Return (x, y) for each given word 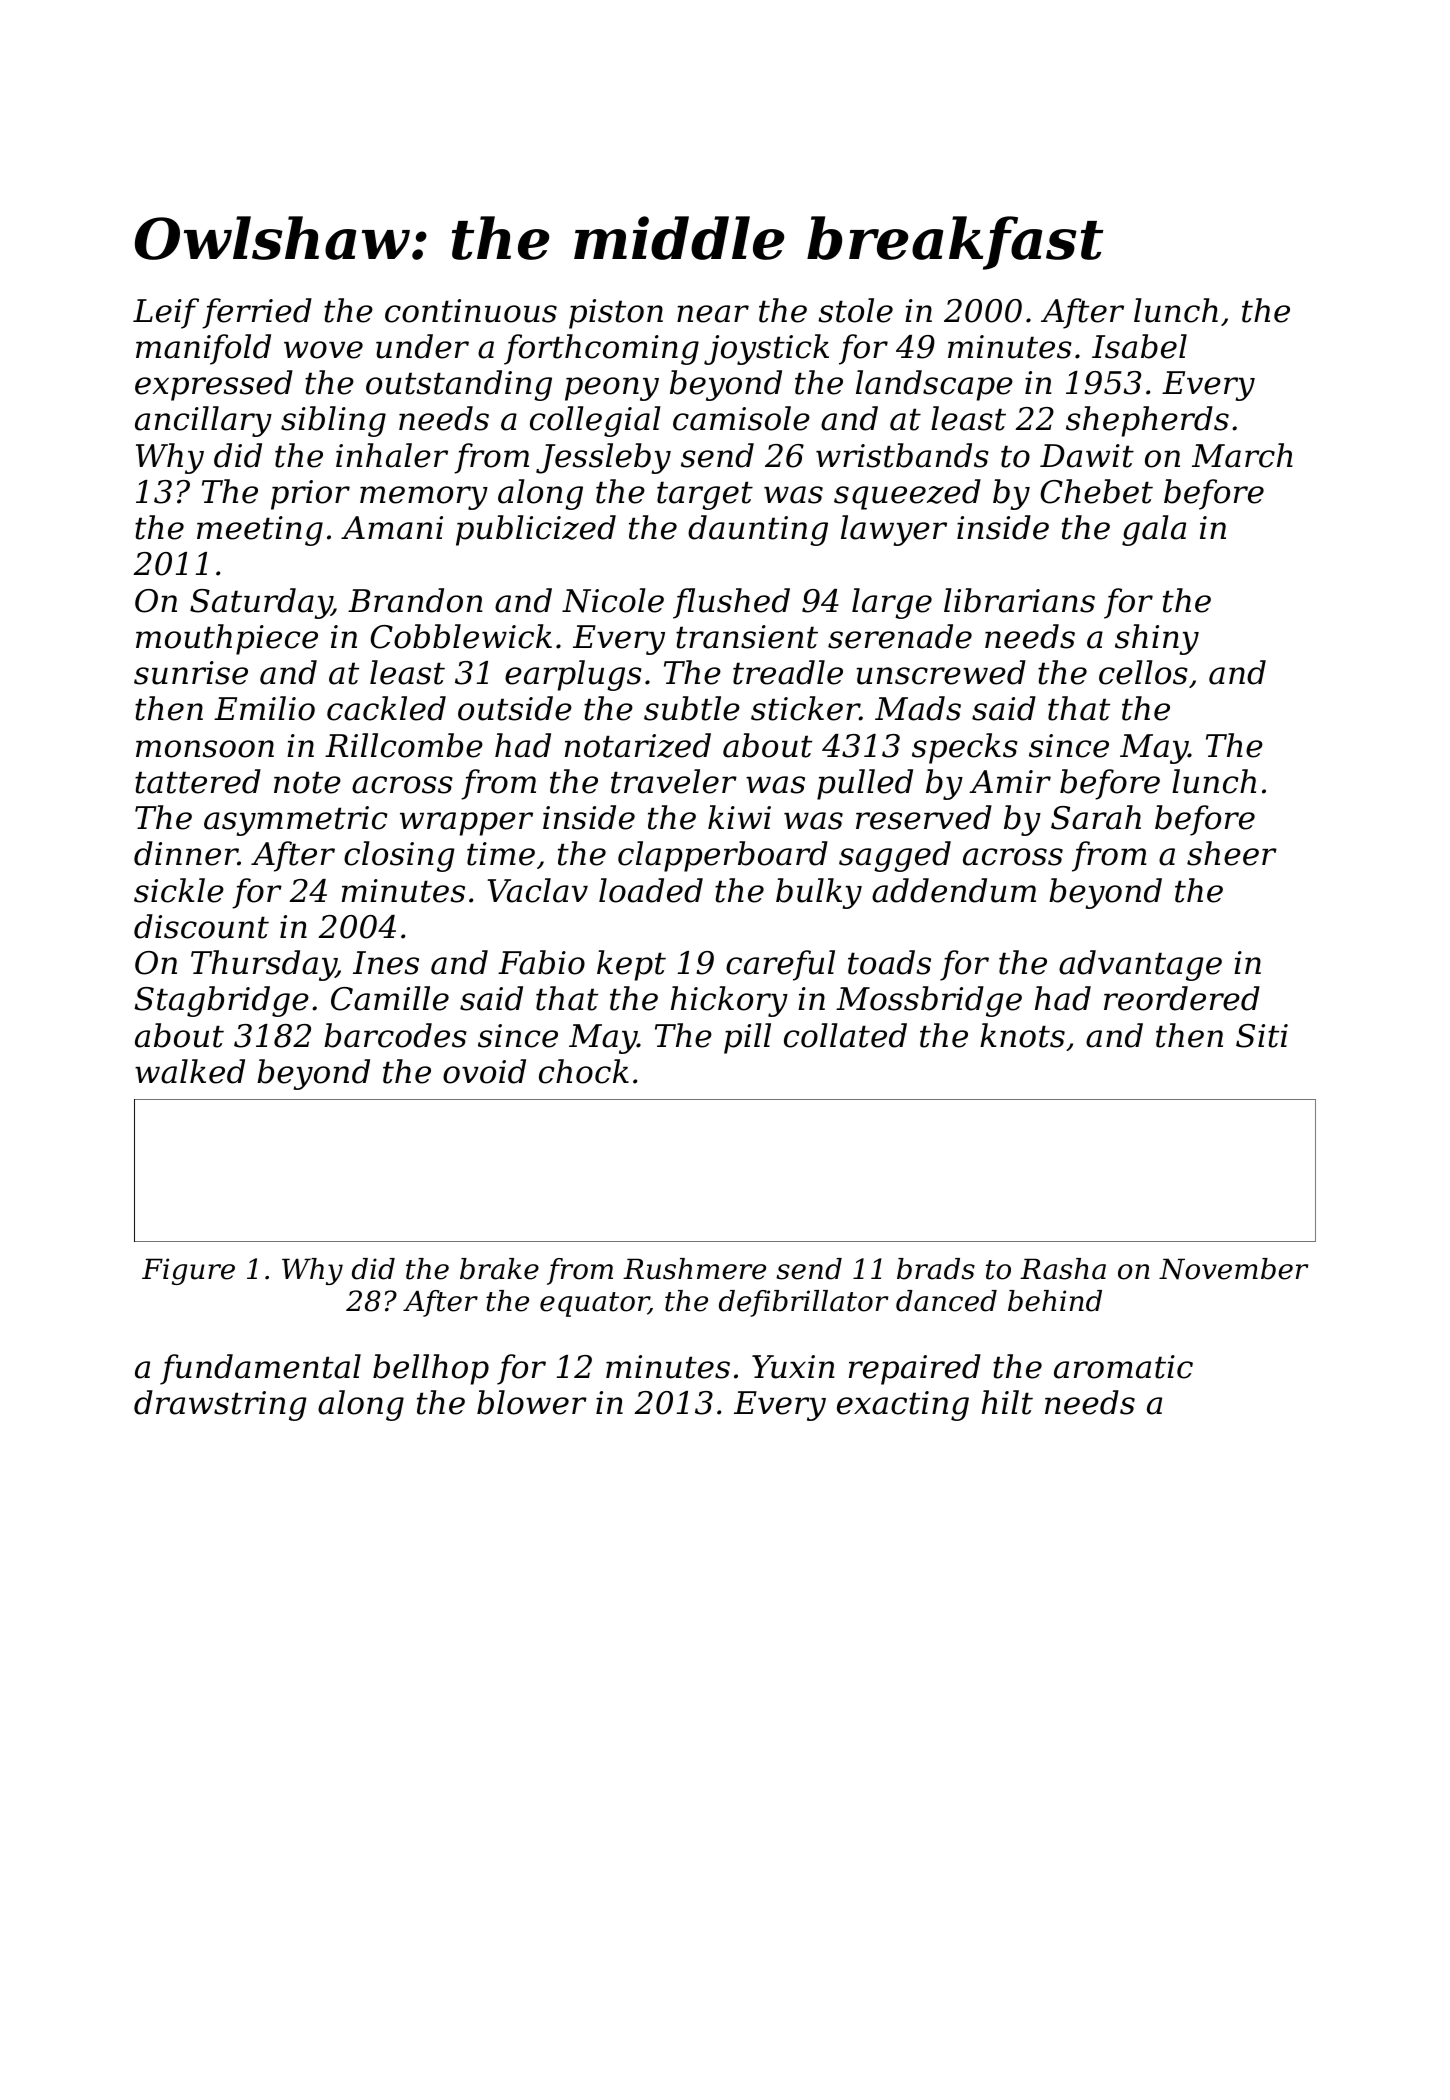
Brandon (415, 600)
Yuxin (793, 1367)
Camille (390, 998)
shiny (1157, 639)
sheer (1232, 853)
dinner (186, 853)
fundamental (260, 1369)
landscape (934, 385)
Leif (166, 313)
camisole (741, 418)
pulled (865, 784)
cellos (1143, 672)
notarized (638, 745)
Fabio (541, 962)
